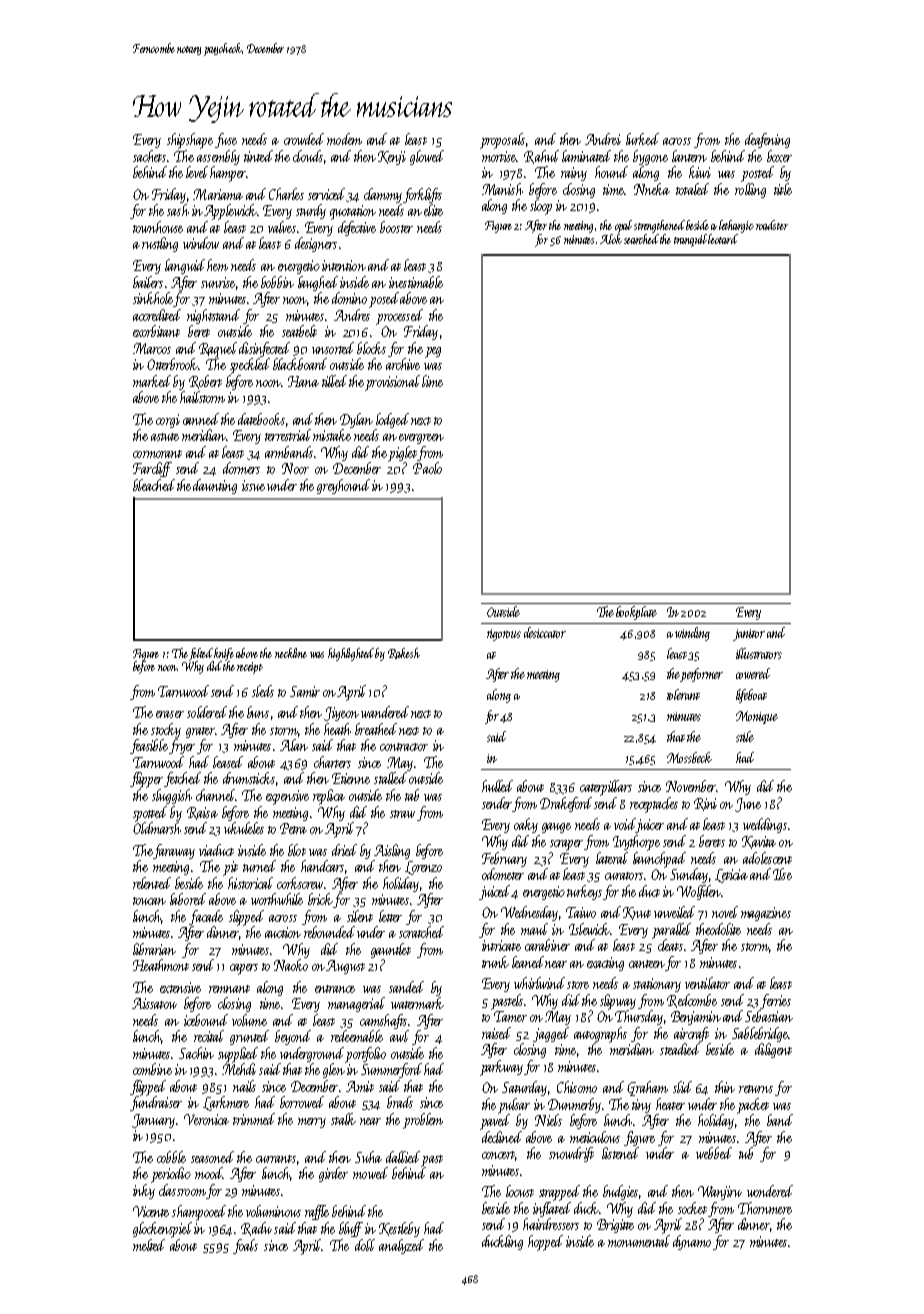 This image has height=1314, width=924. Describe the element at coordinates (765, 1208) in the image. I see `Thornmere` at that location.
